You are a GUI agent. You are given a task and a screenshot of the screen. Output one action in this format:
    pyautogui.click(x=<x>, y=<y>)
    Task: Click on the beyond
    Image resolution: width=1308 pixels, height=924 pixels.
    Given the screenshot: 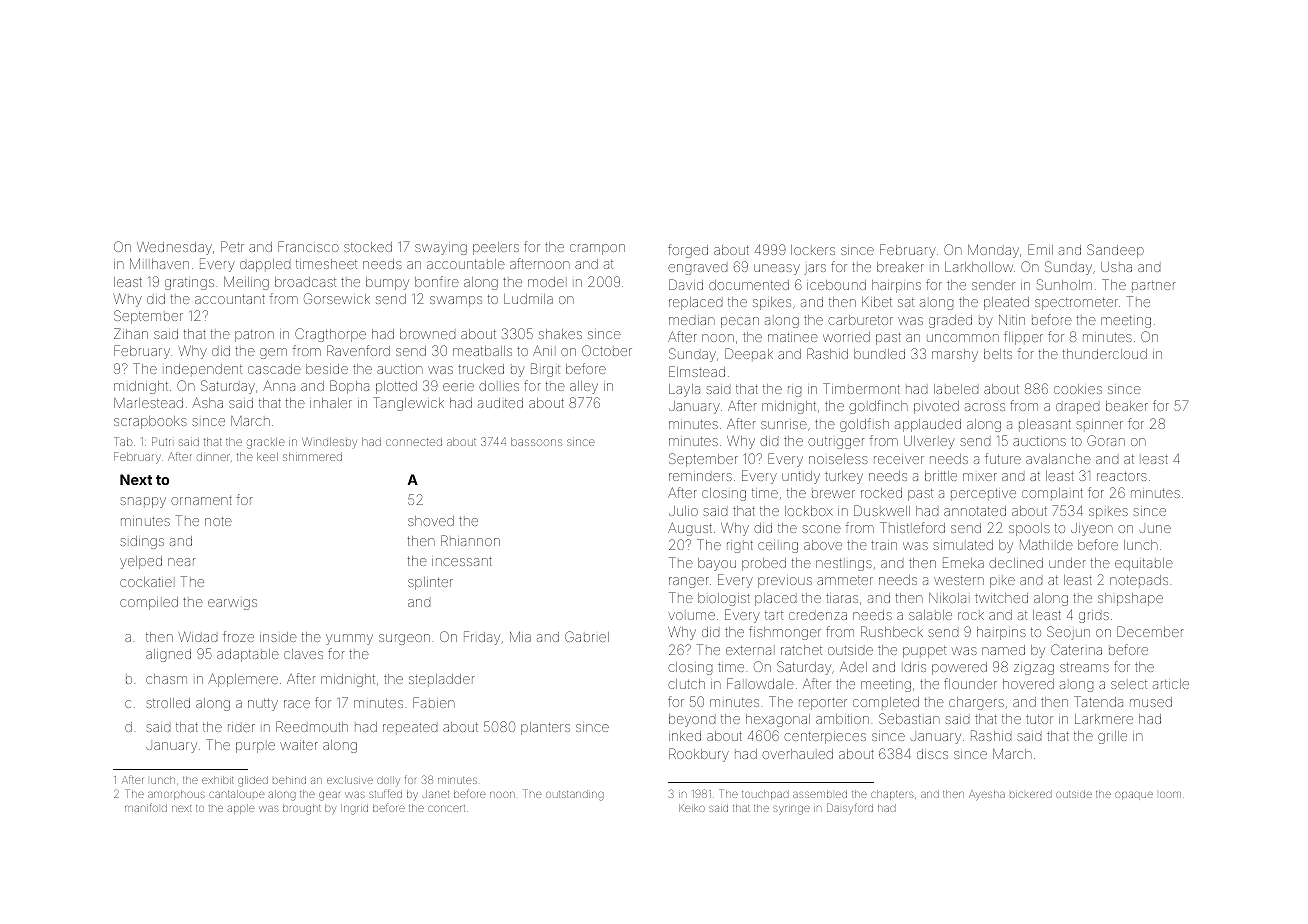 What is the action you would take?
    pyautogui.click(x=692, y=720)
